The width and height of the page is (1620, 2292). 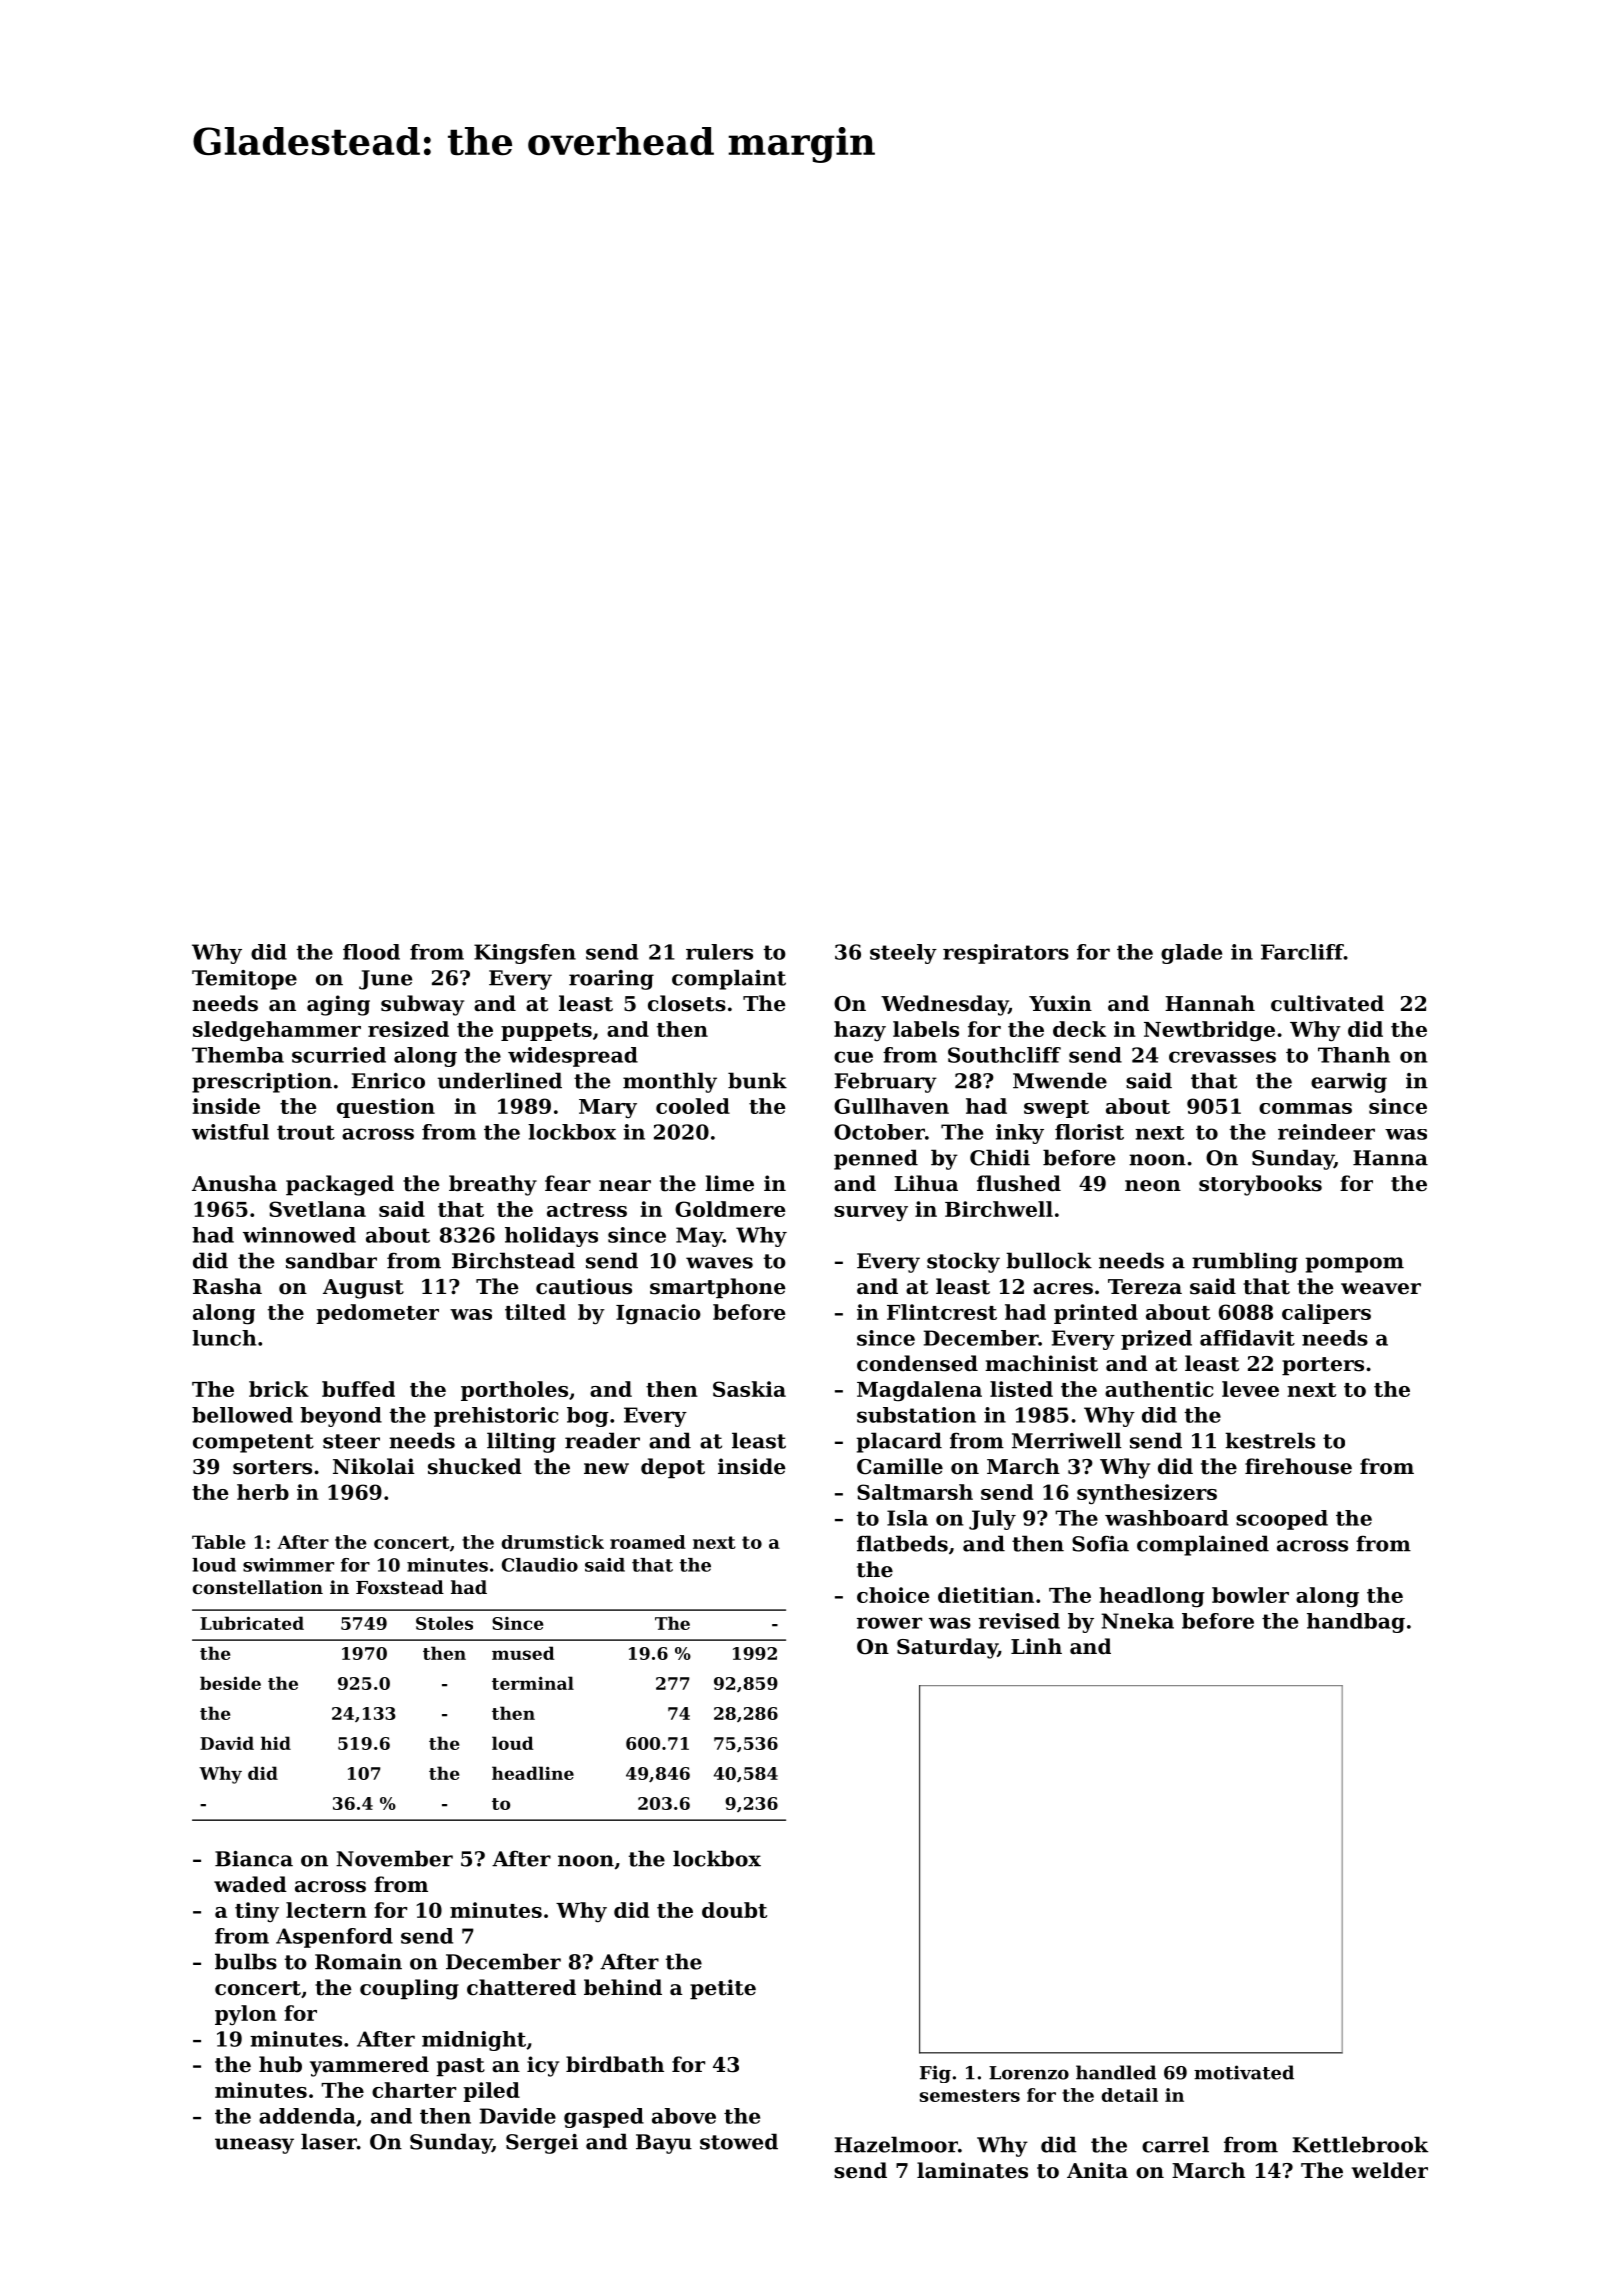 I want to click on laminates, so click(x=972, y=2170).
